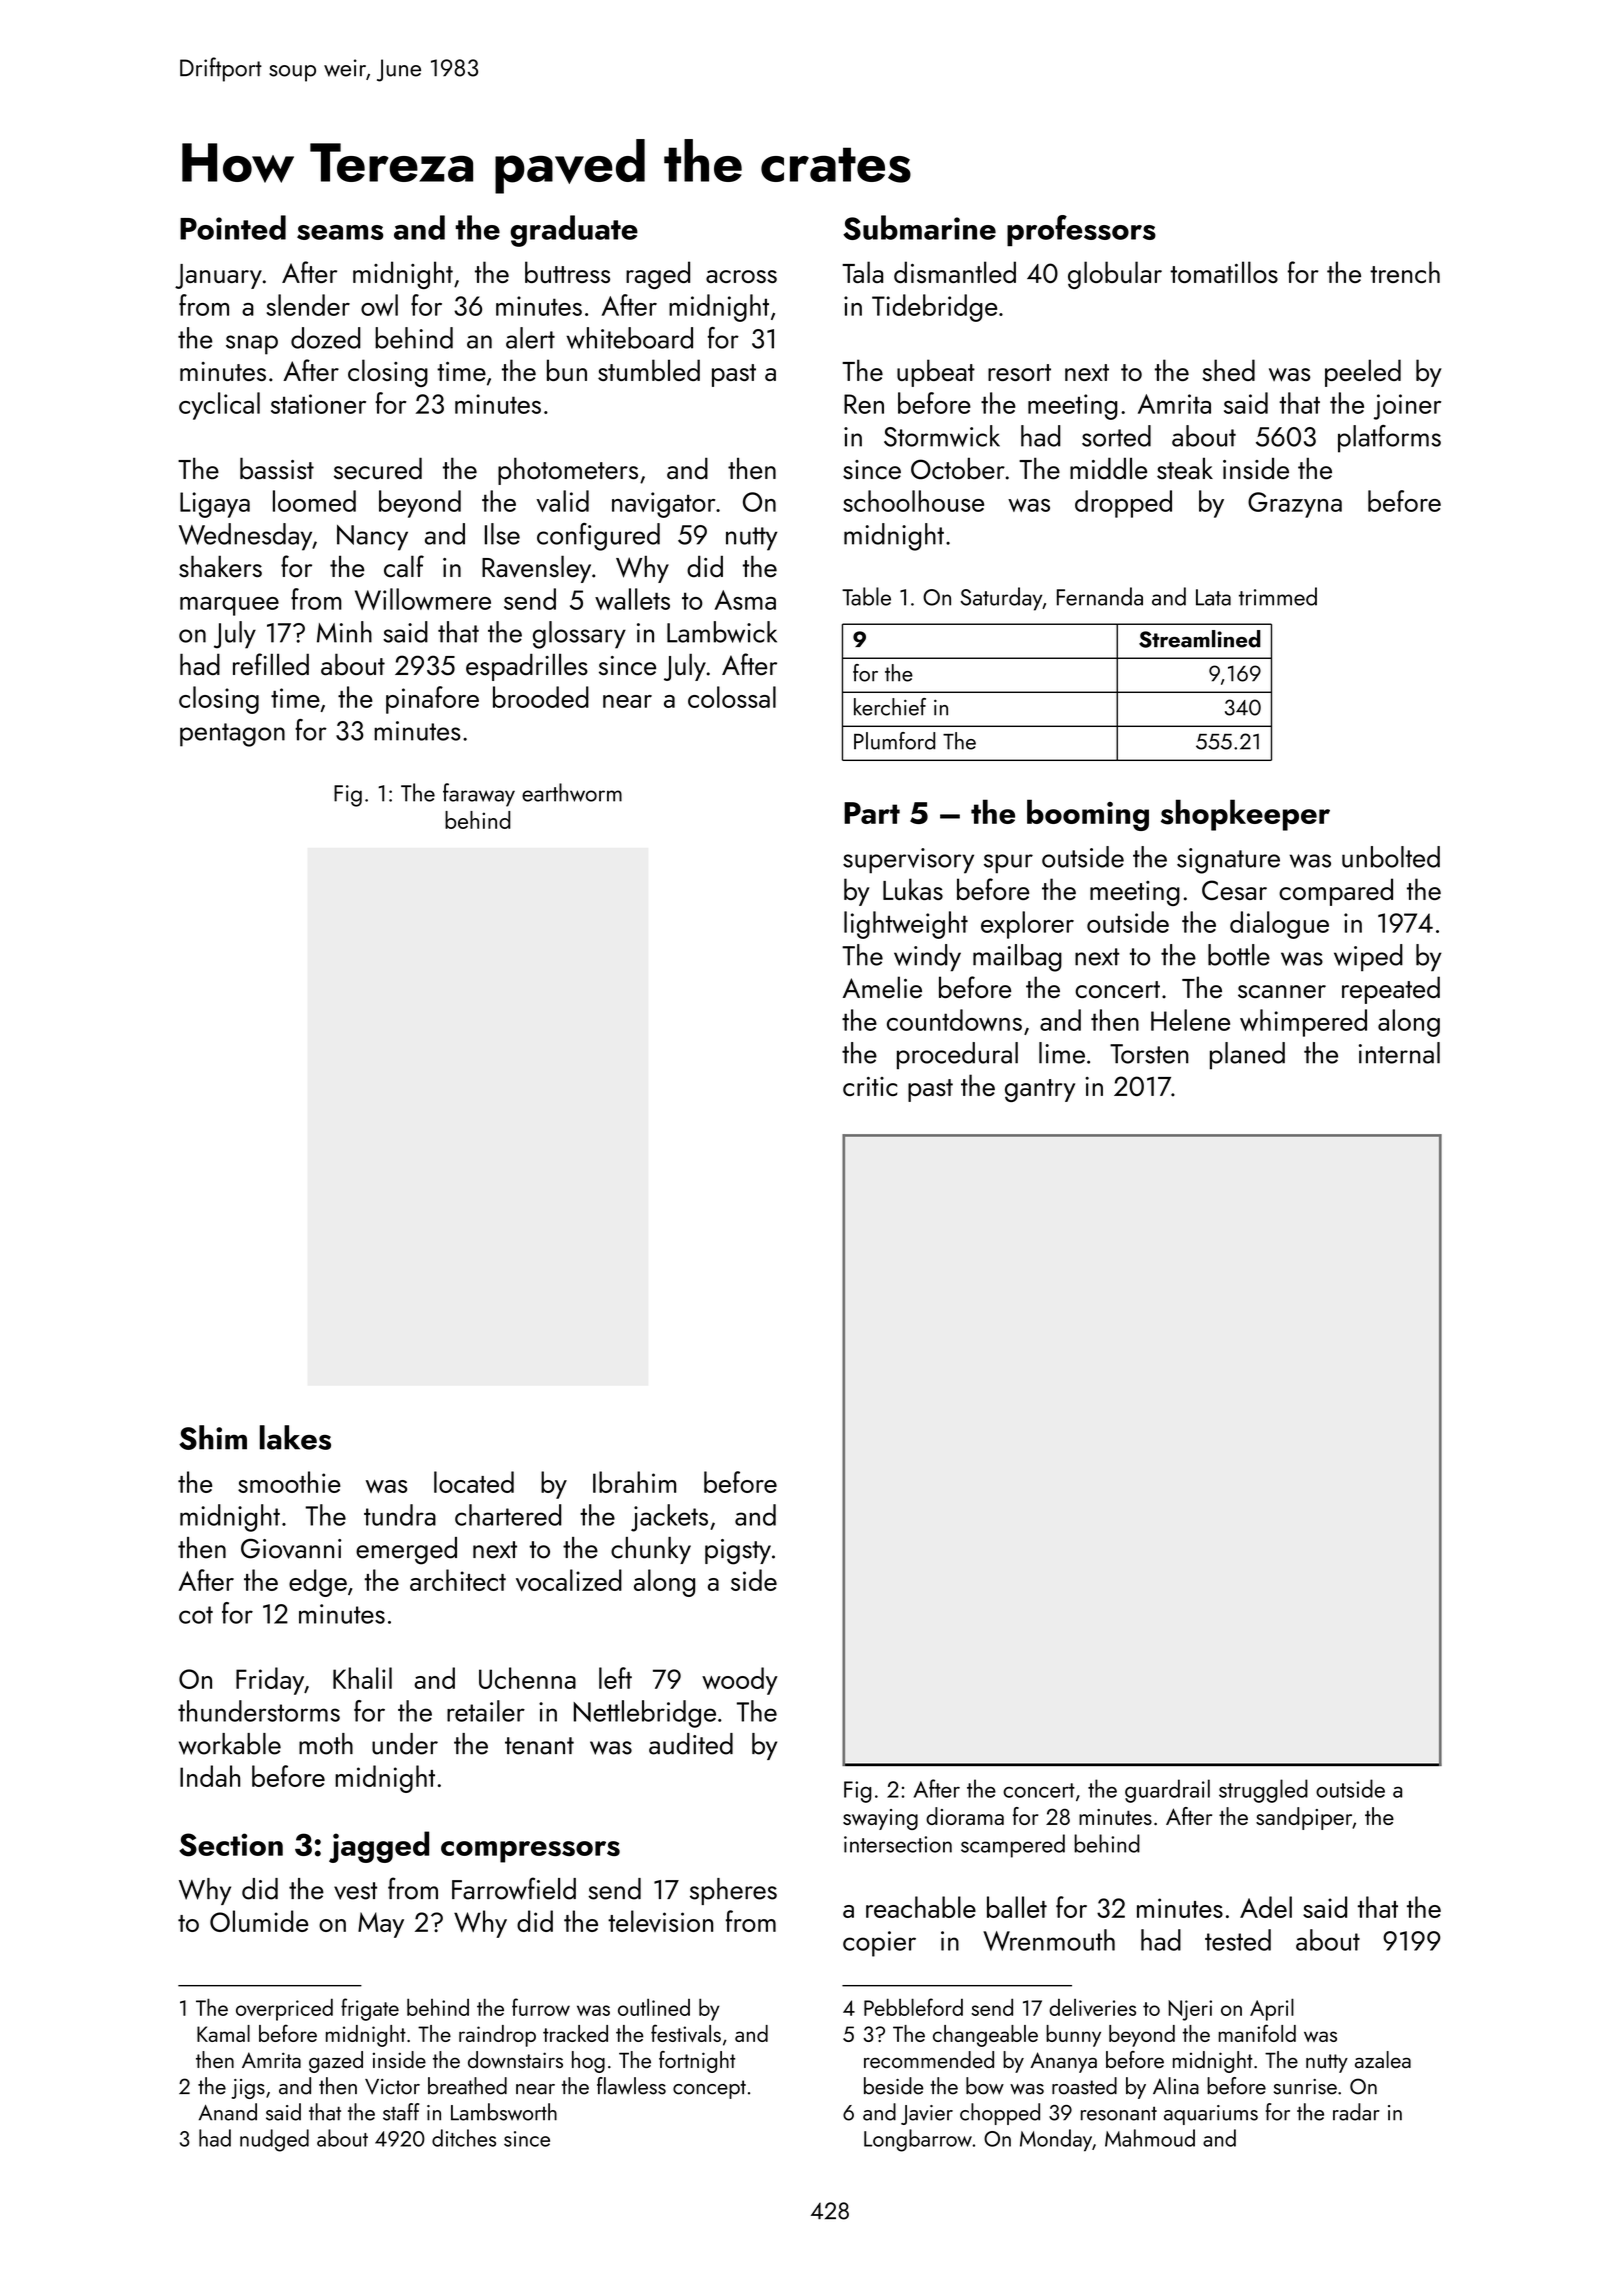  What do you see at coordinates (1278, 596) in the screenshot?
I see `trimmed` at bounding box center [1278, 596].
